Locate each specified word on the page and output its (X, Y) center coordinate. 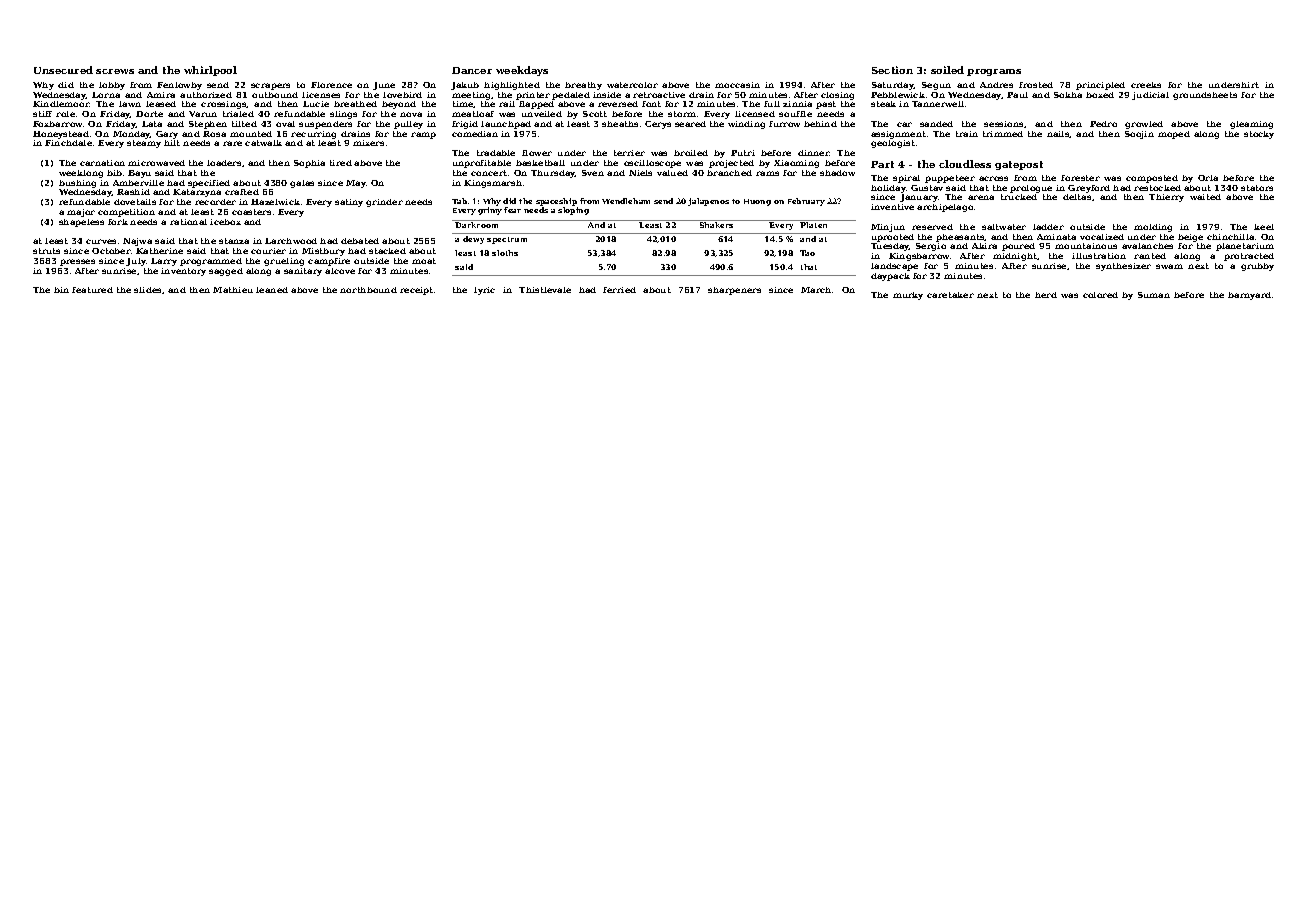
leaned (272, 290)
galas (302, 184)
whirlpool (210, 71)
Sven (593, 173)
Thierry (1166, 198)
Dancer (472, 70)
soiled (947, 70)
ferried (619, 290)
